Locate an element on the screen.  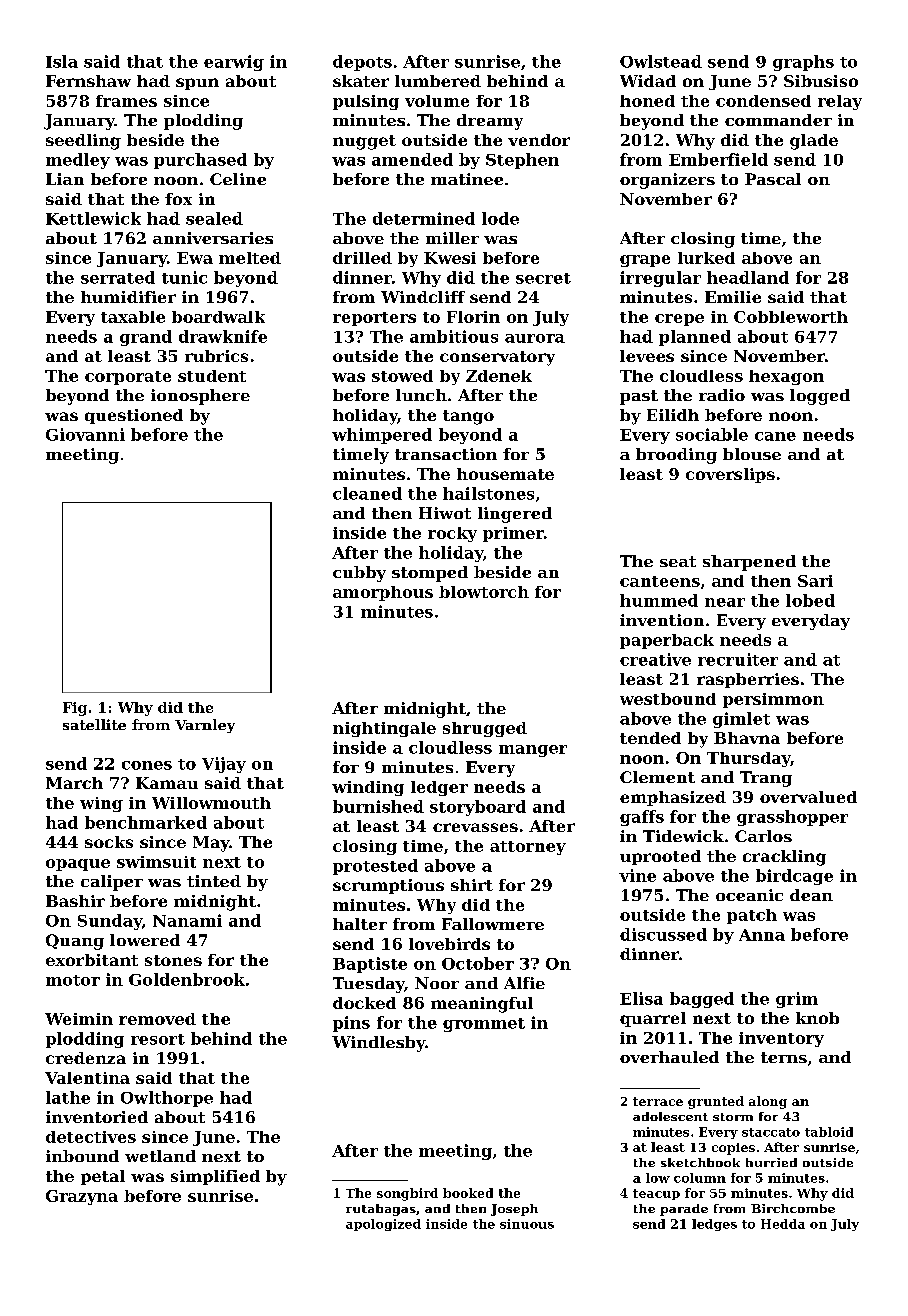
satellite is located at coordinates (94, 724).
